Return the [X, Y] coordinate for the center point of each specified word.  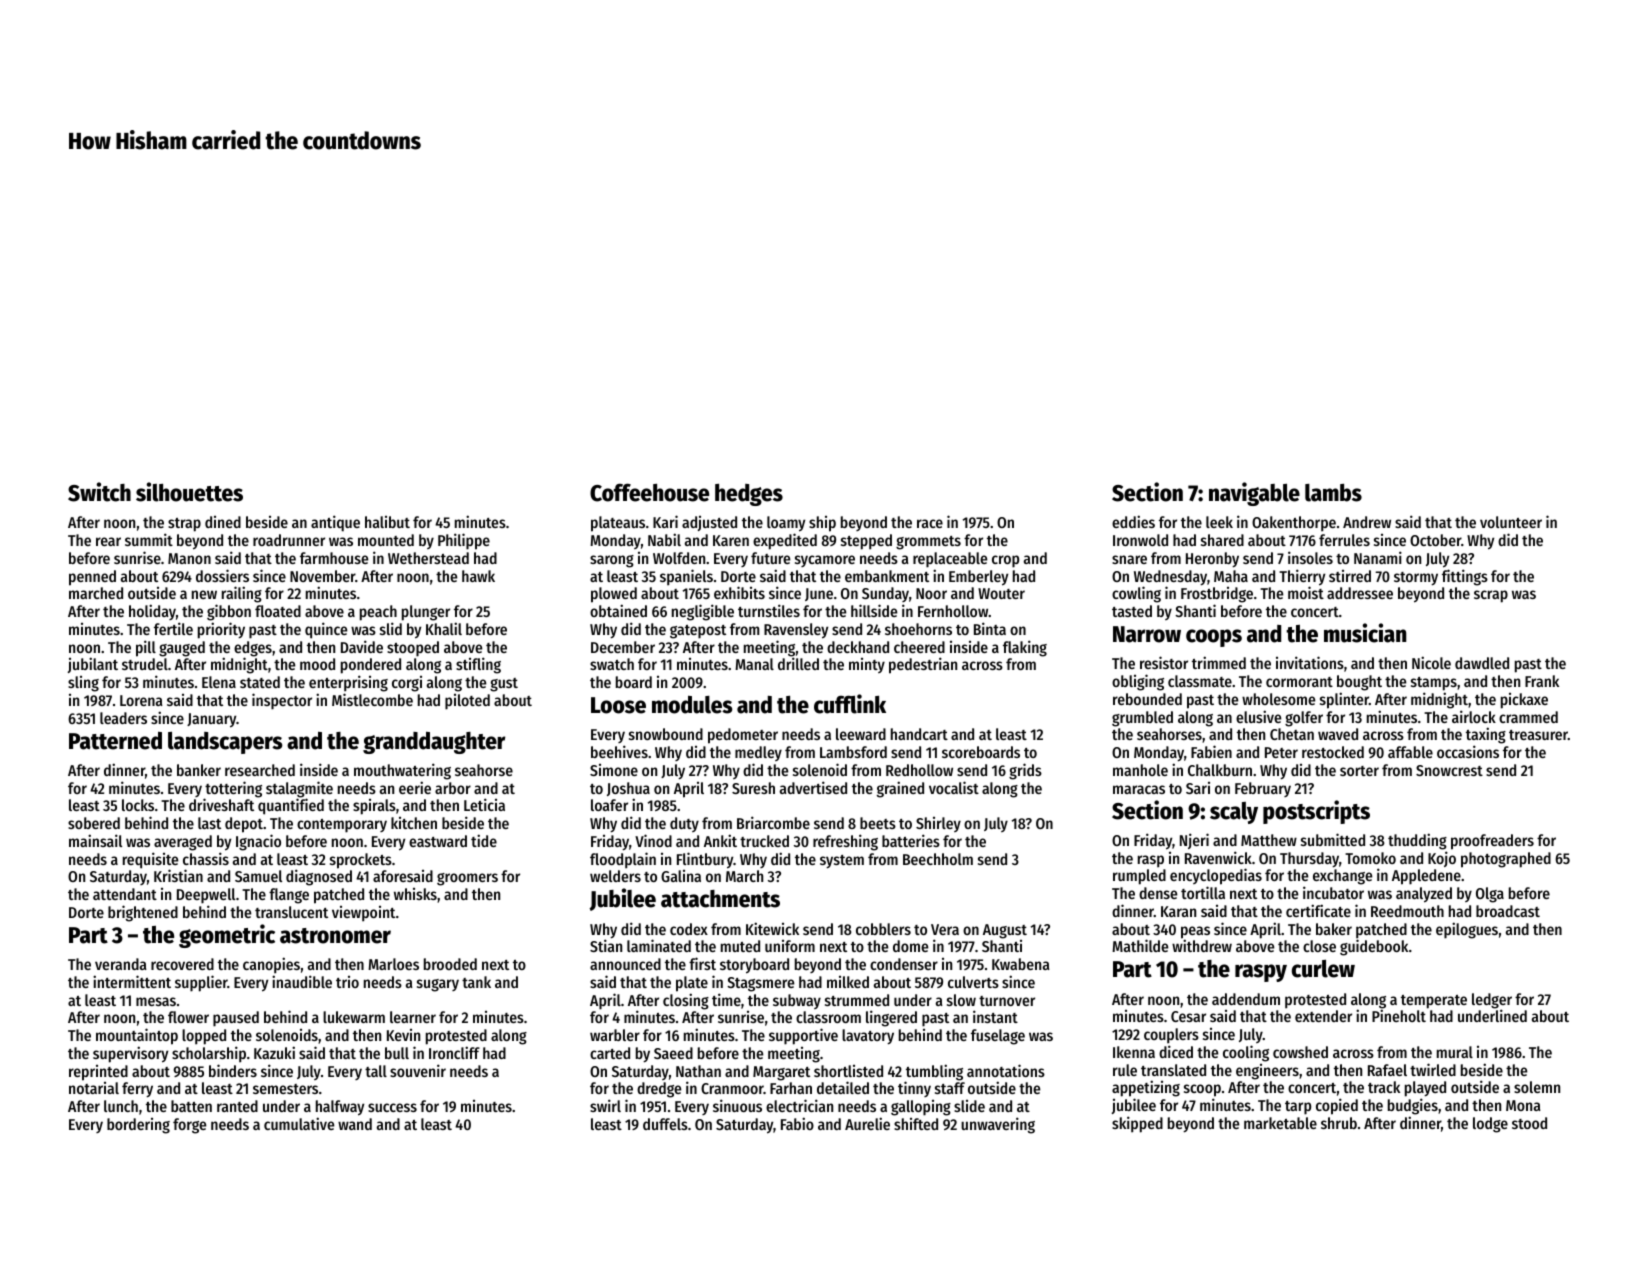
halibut [387, 522]
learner [413, 1017]
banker [199, 770]
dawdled [1482, 663]
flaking [1025, 648]
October [1435, 540]
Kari [665, 521]
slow [961, 1000]
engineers [1267, 1072]
